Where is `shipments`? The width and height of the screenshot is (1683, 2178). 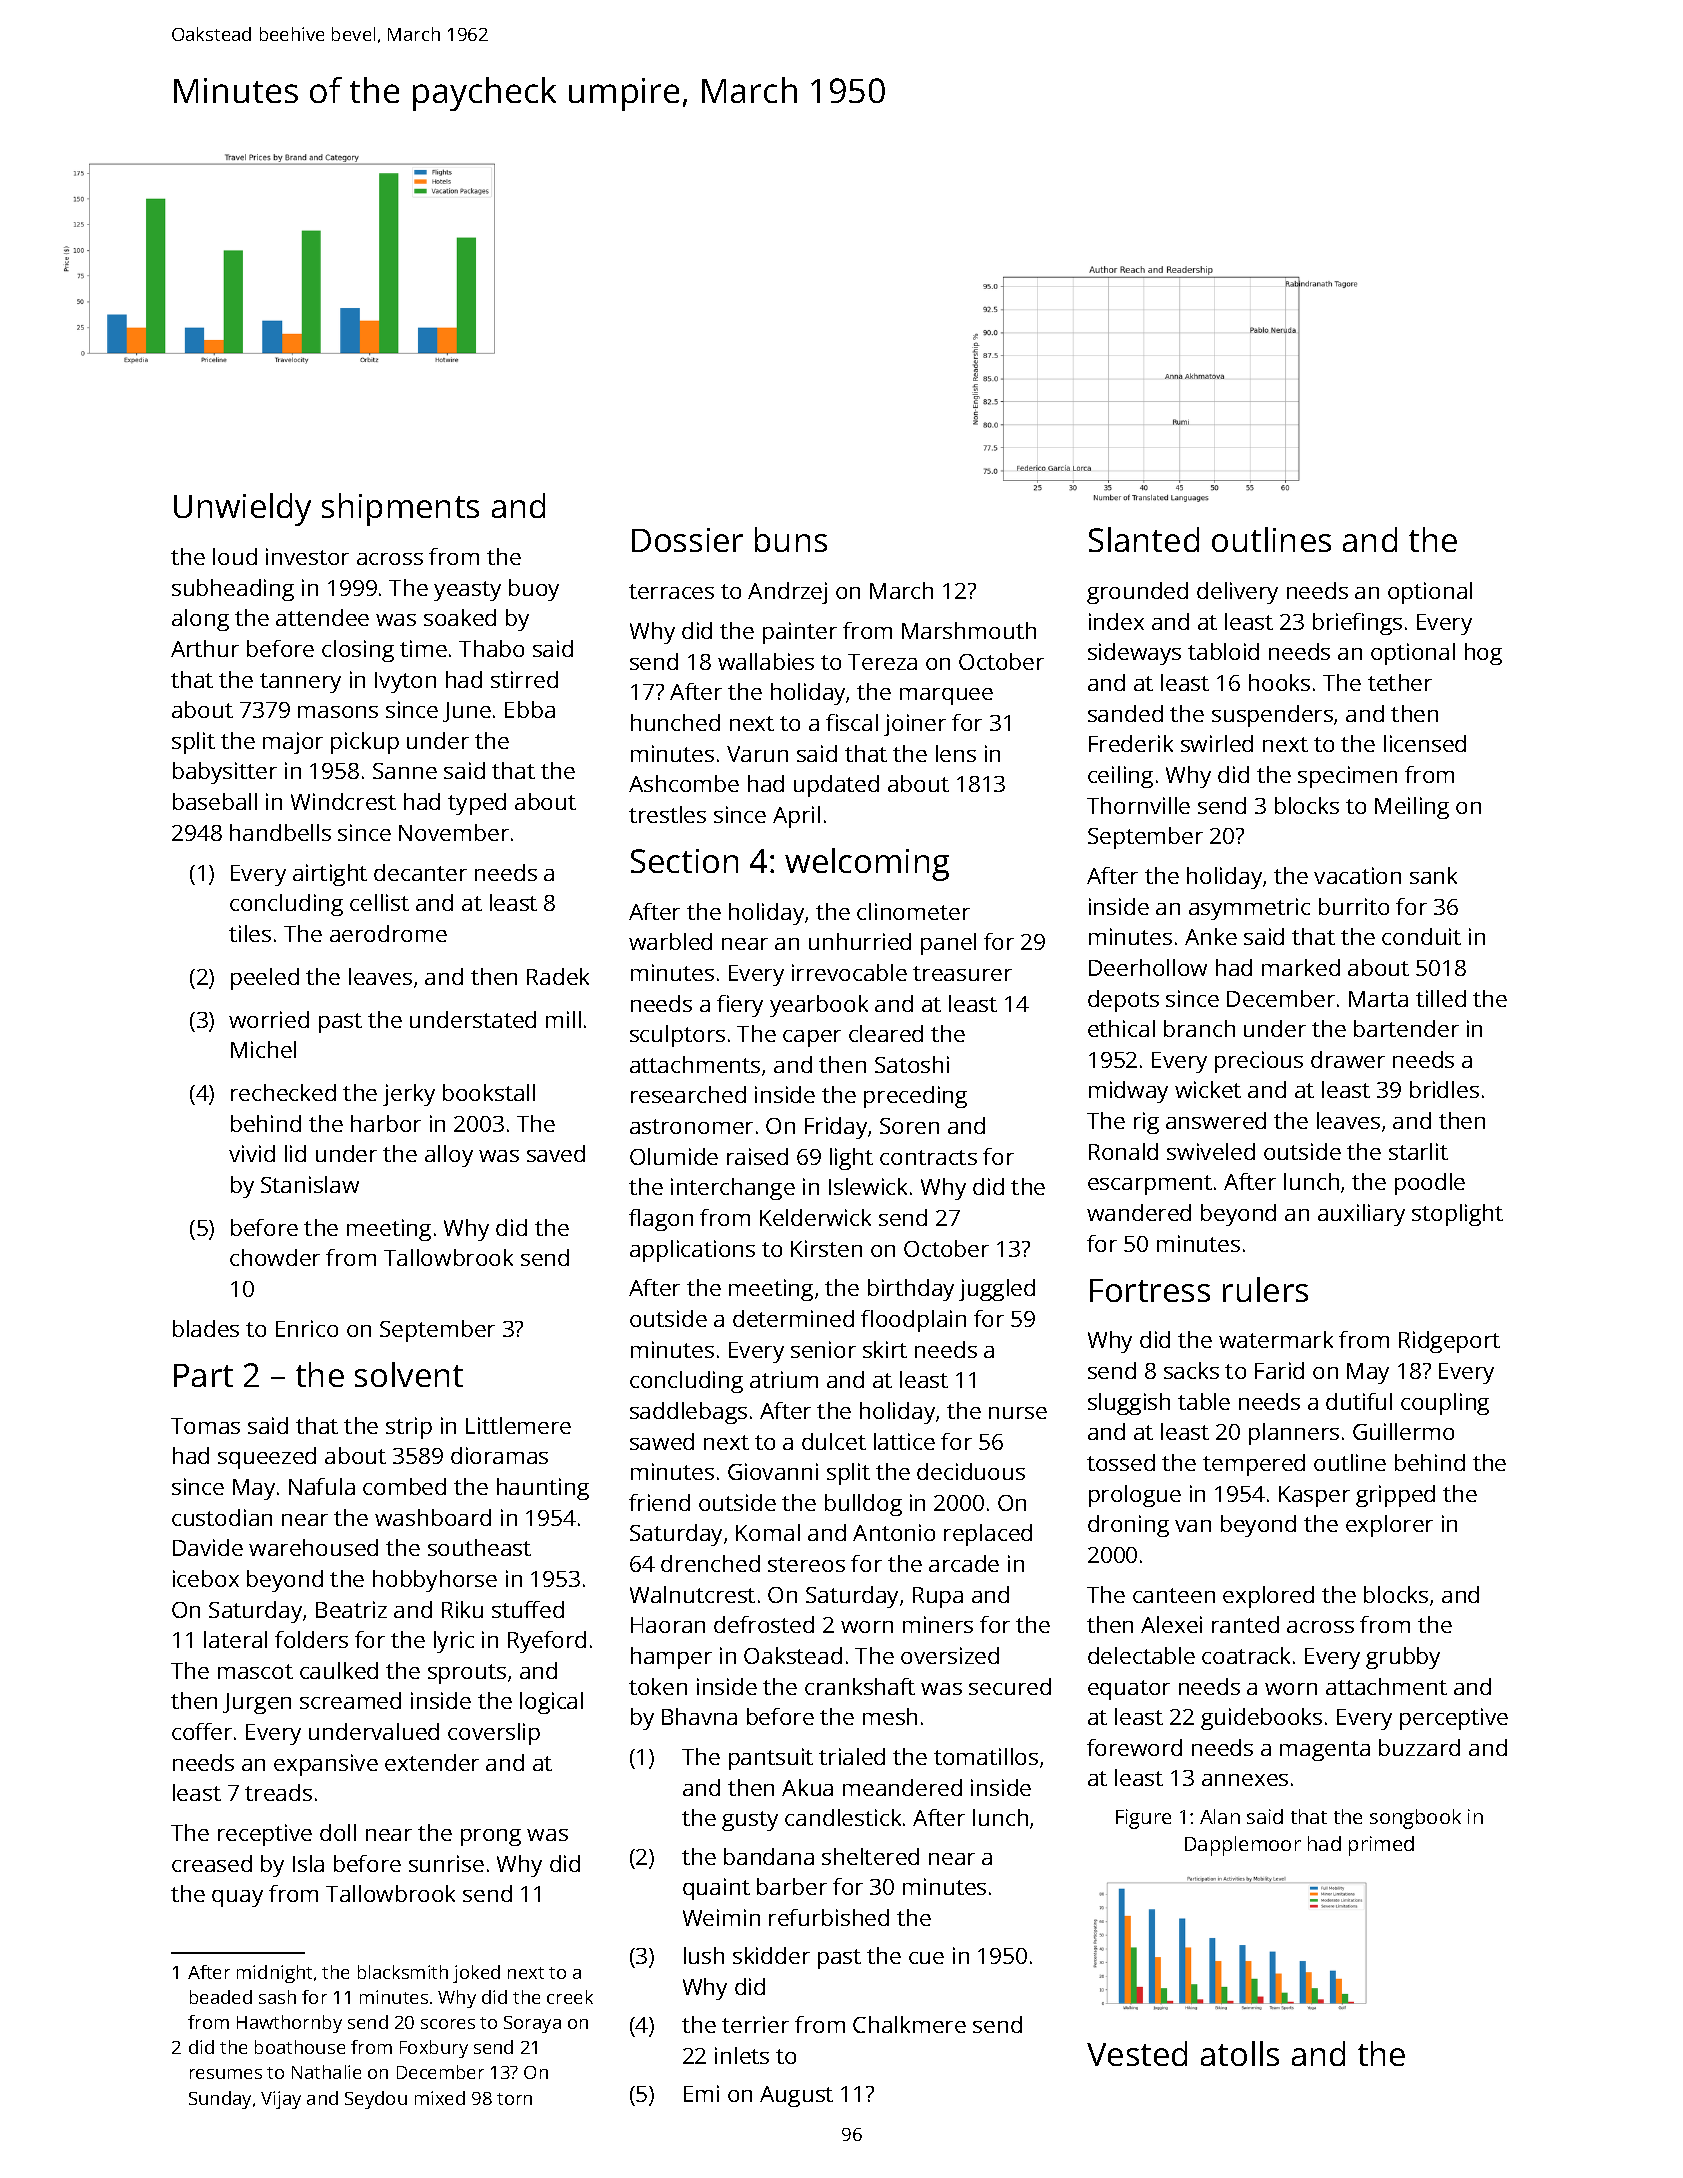
shipments is located at coordinates (400, 509).
